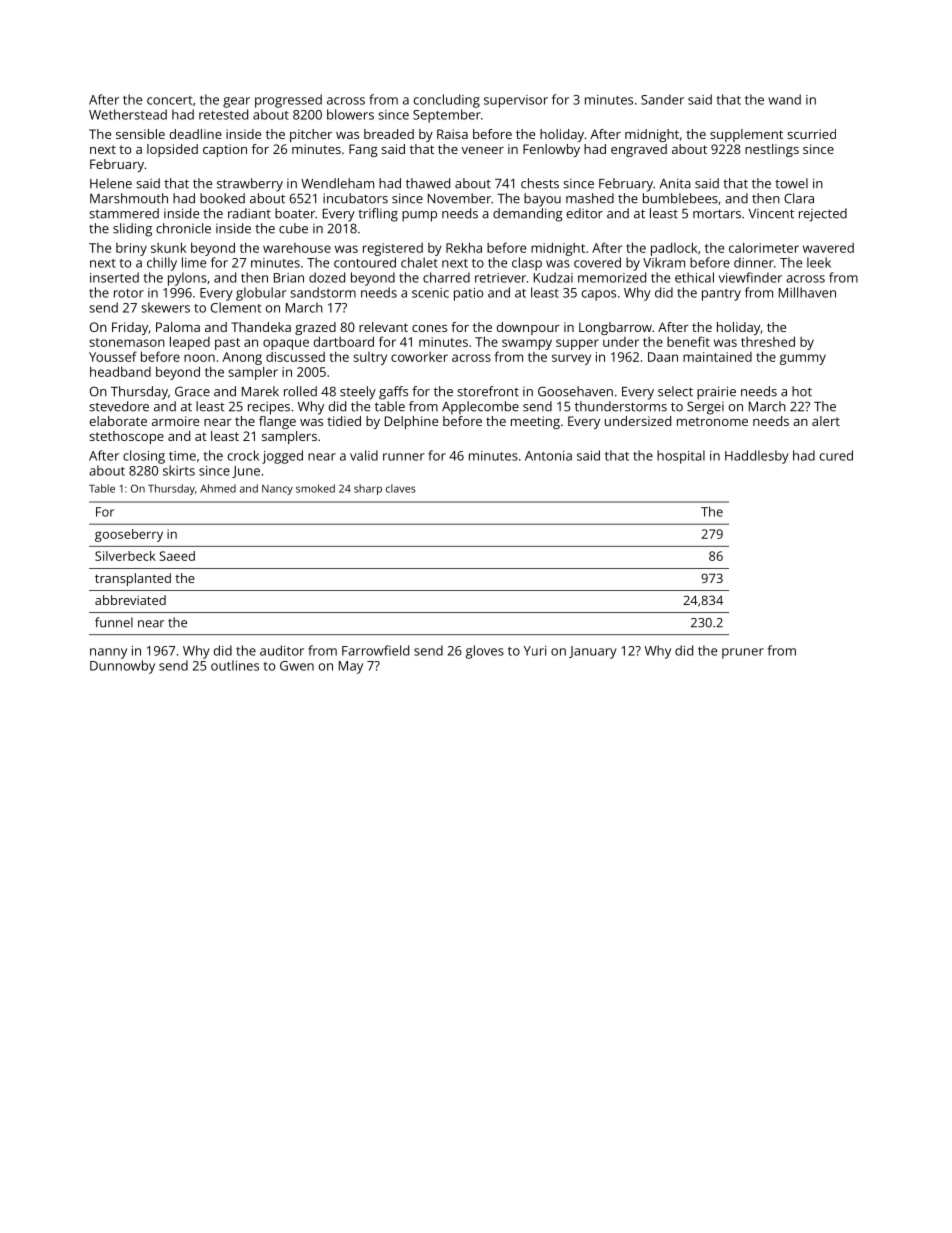 The image size is (952, 1233). I want to click on concluding, so click(447, 101).
